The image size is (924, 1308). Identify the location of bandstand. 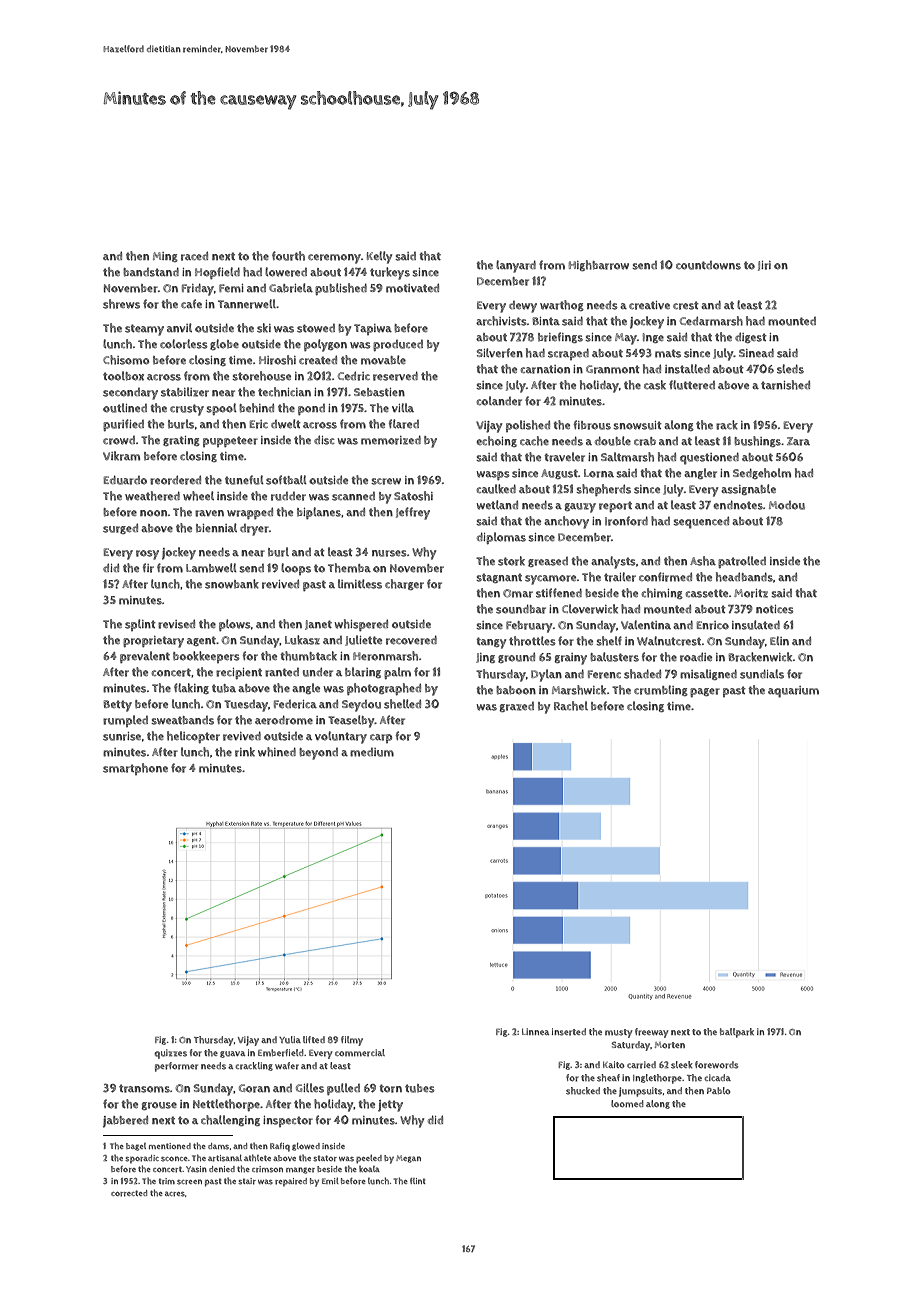
(151, 272).
